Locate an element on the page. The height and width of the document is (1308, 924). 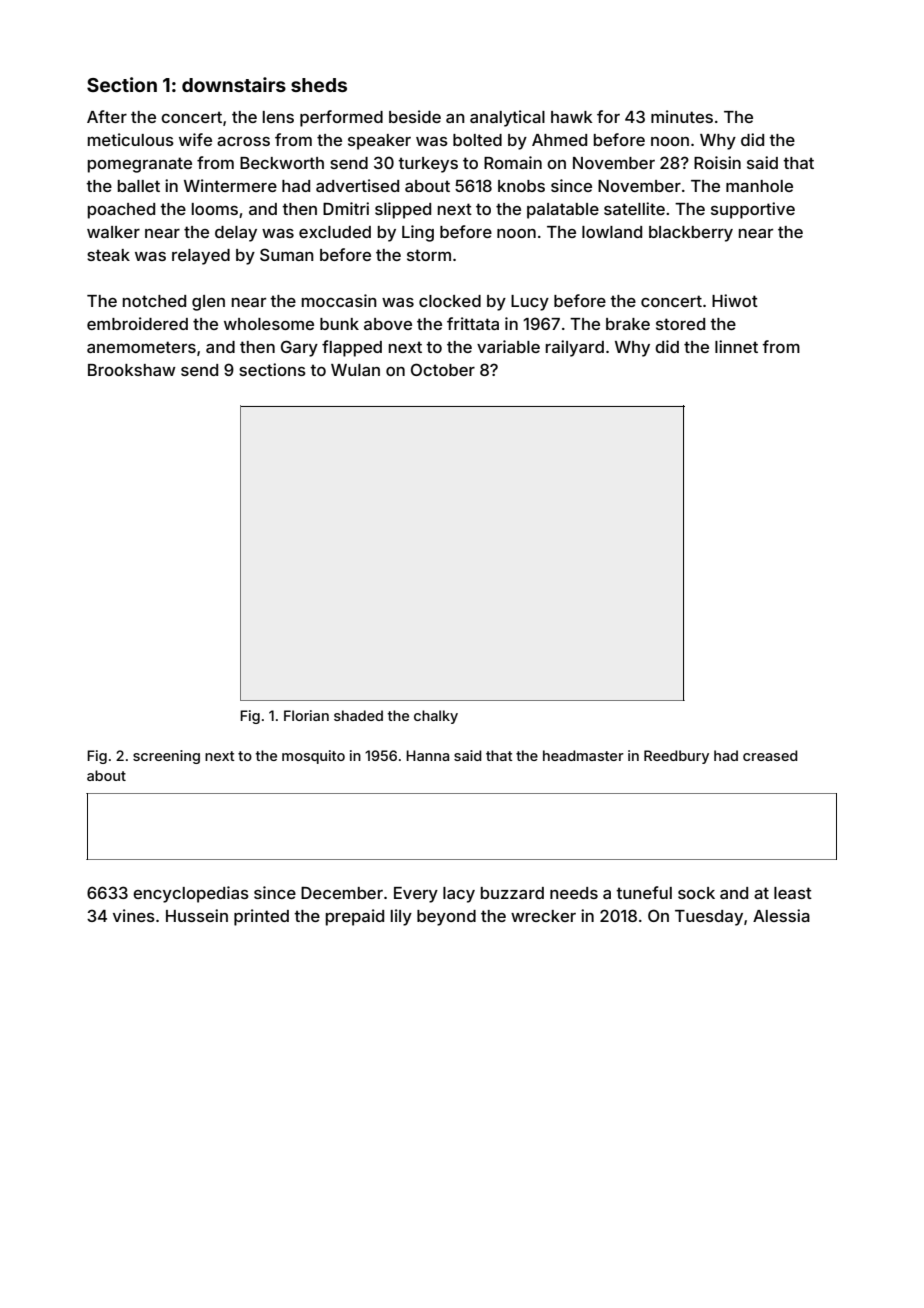
lens is located at coordinates (278, 117).
